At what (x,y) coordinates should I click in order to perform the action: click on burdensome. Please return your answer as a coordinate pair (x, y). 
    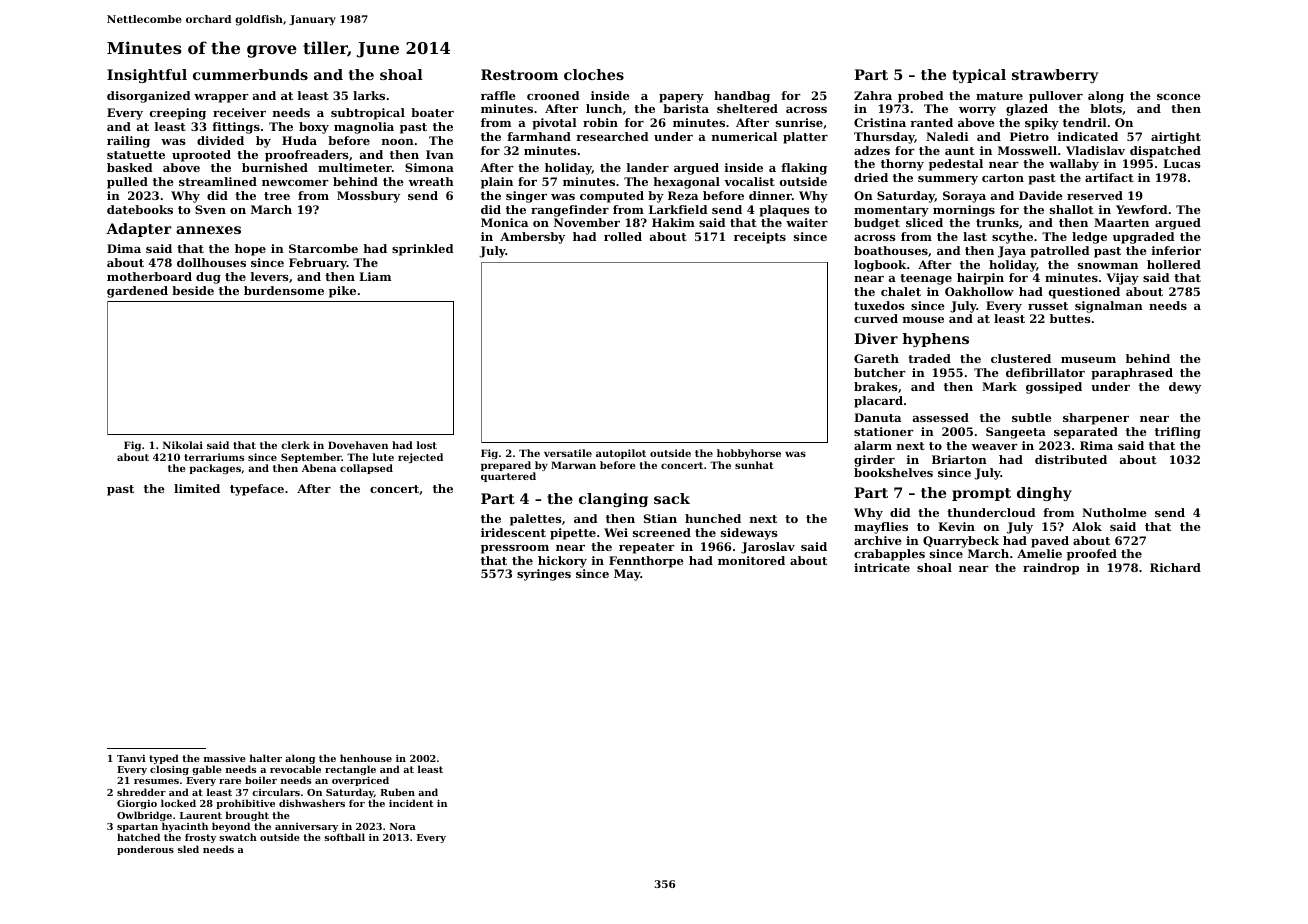
    Looking at the image, I should click on (284, 290).
